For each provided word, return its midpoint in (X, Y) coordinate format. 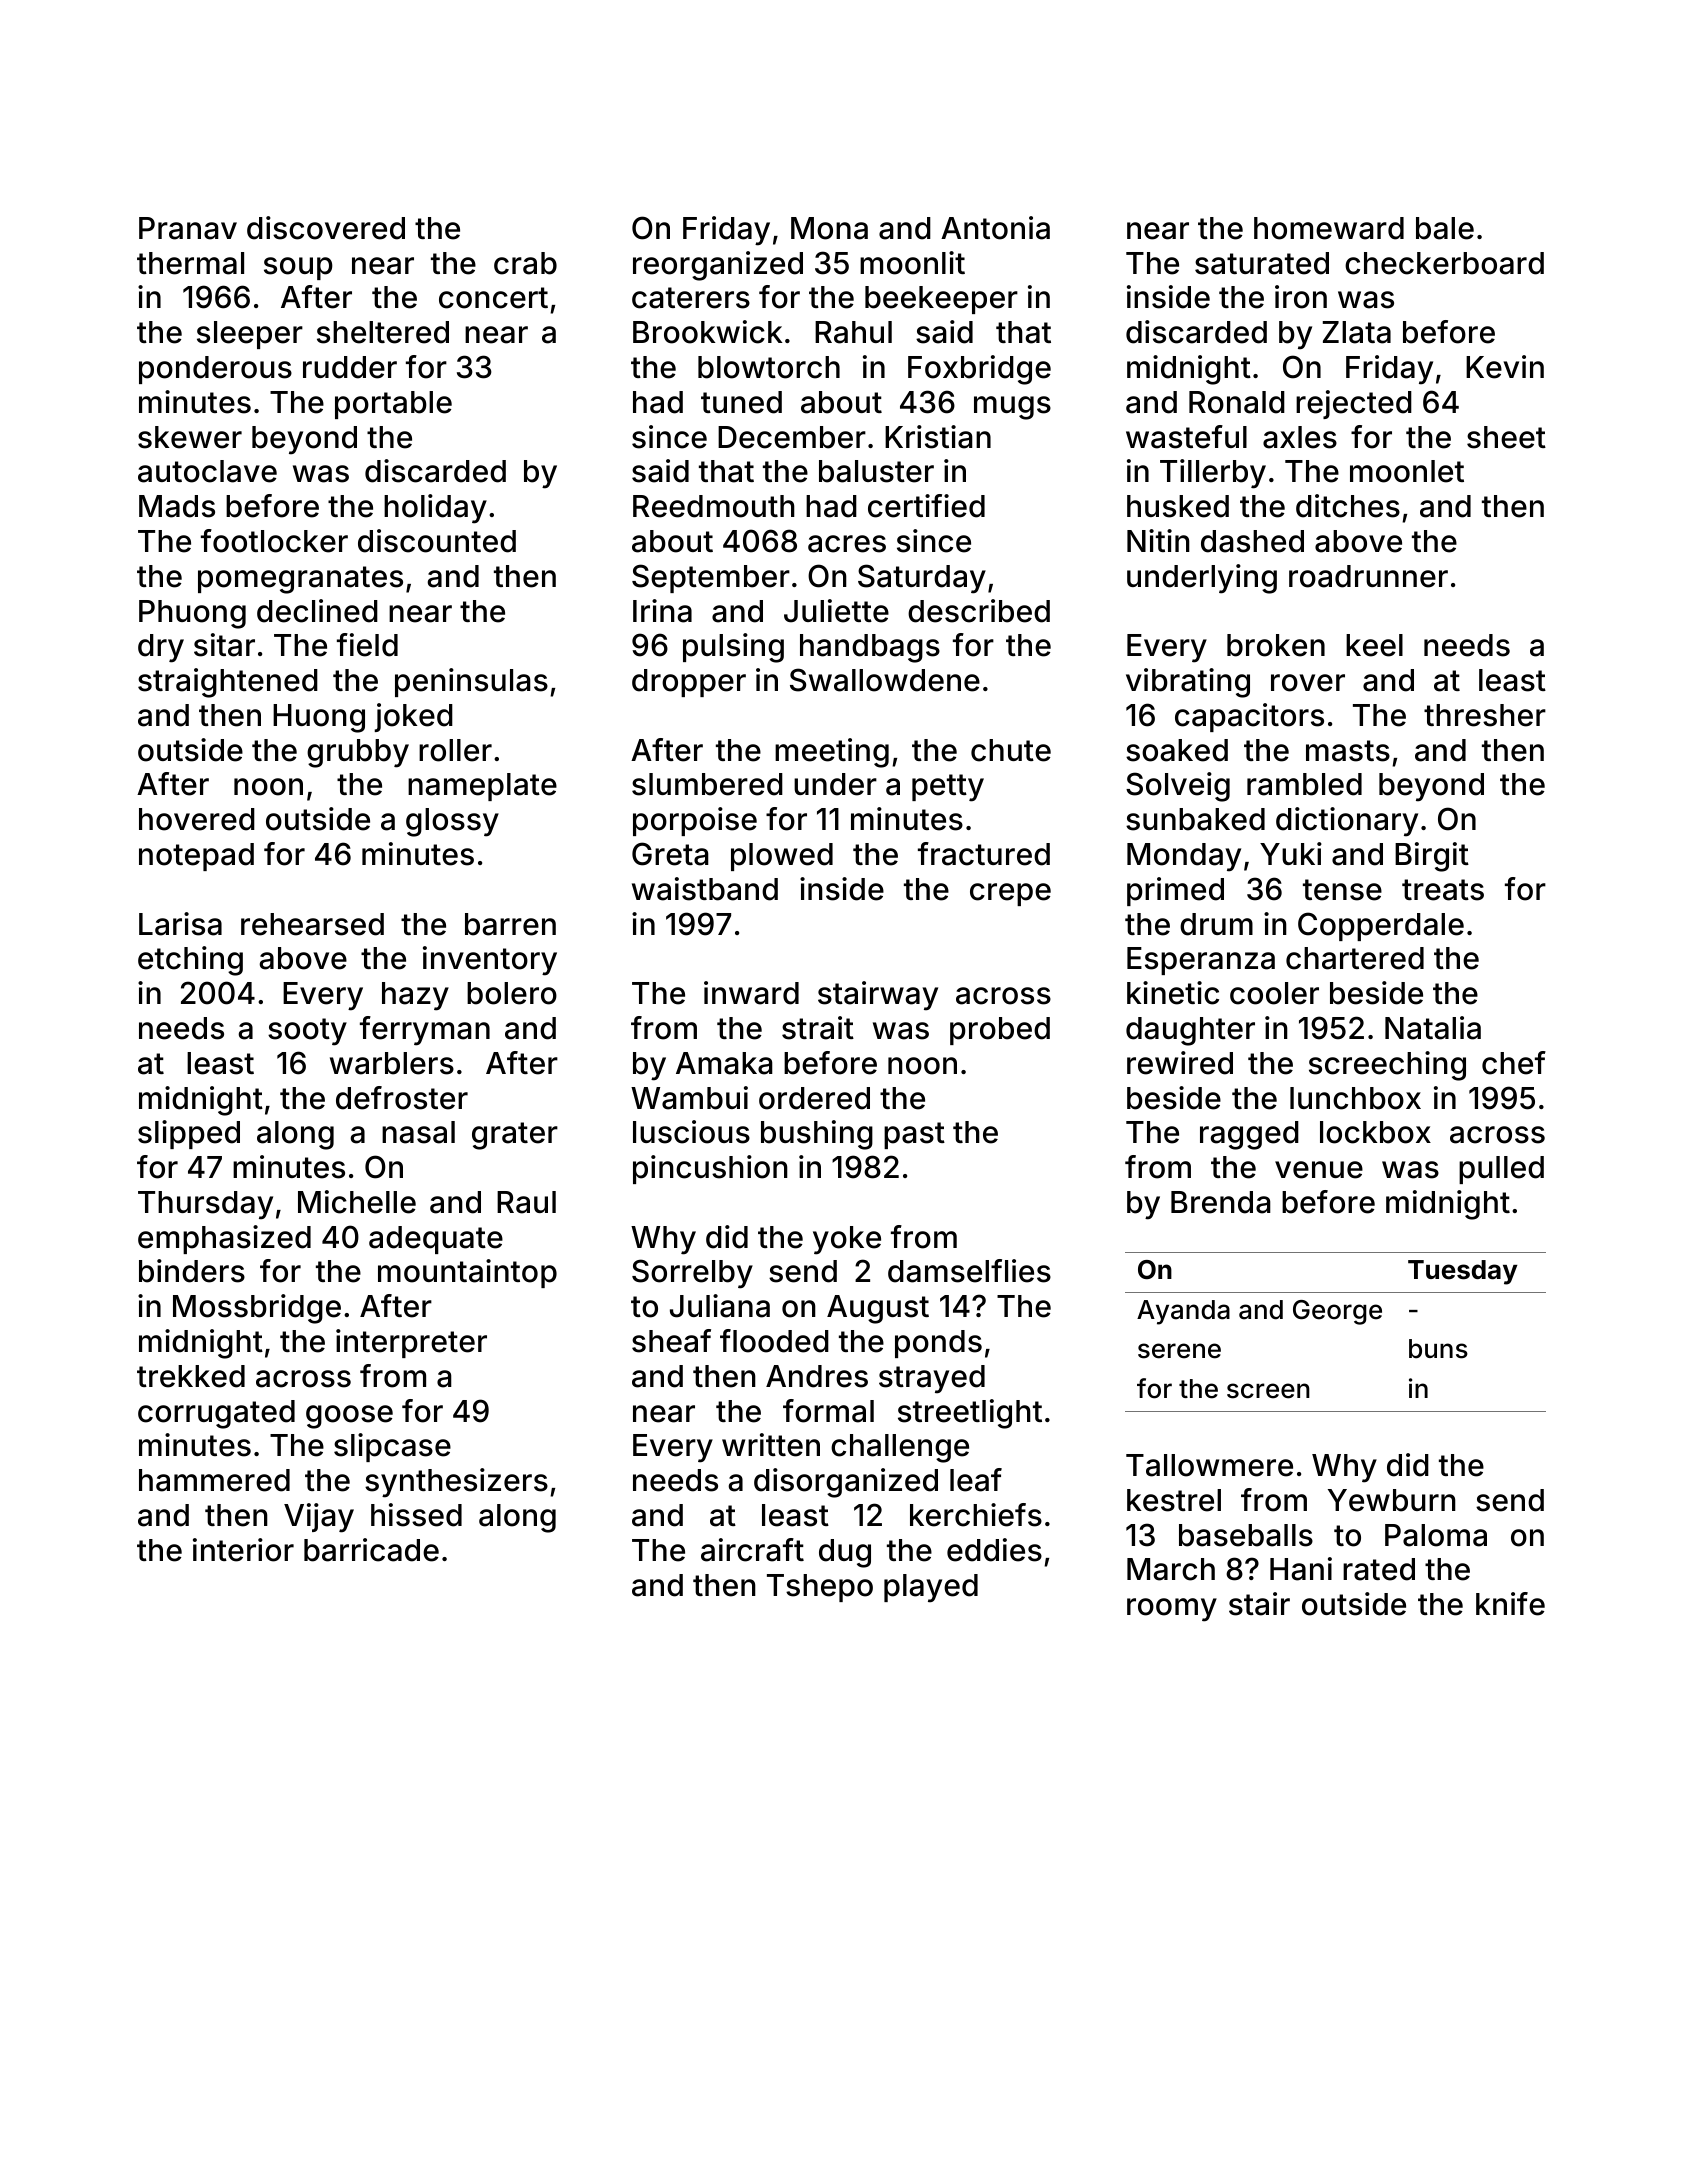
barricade (371, 1550)
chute (1011, 750)
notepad (196, 857)
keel (1374, 645)
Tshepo (820, 1588)
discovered (326, 228)
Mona (829, 228)
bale (1445, 228)
